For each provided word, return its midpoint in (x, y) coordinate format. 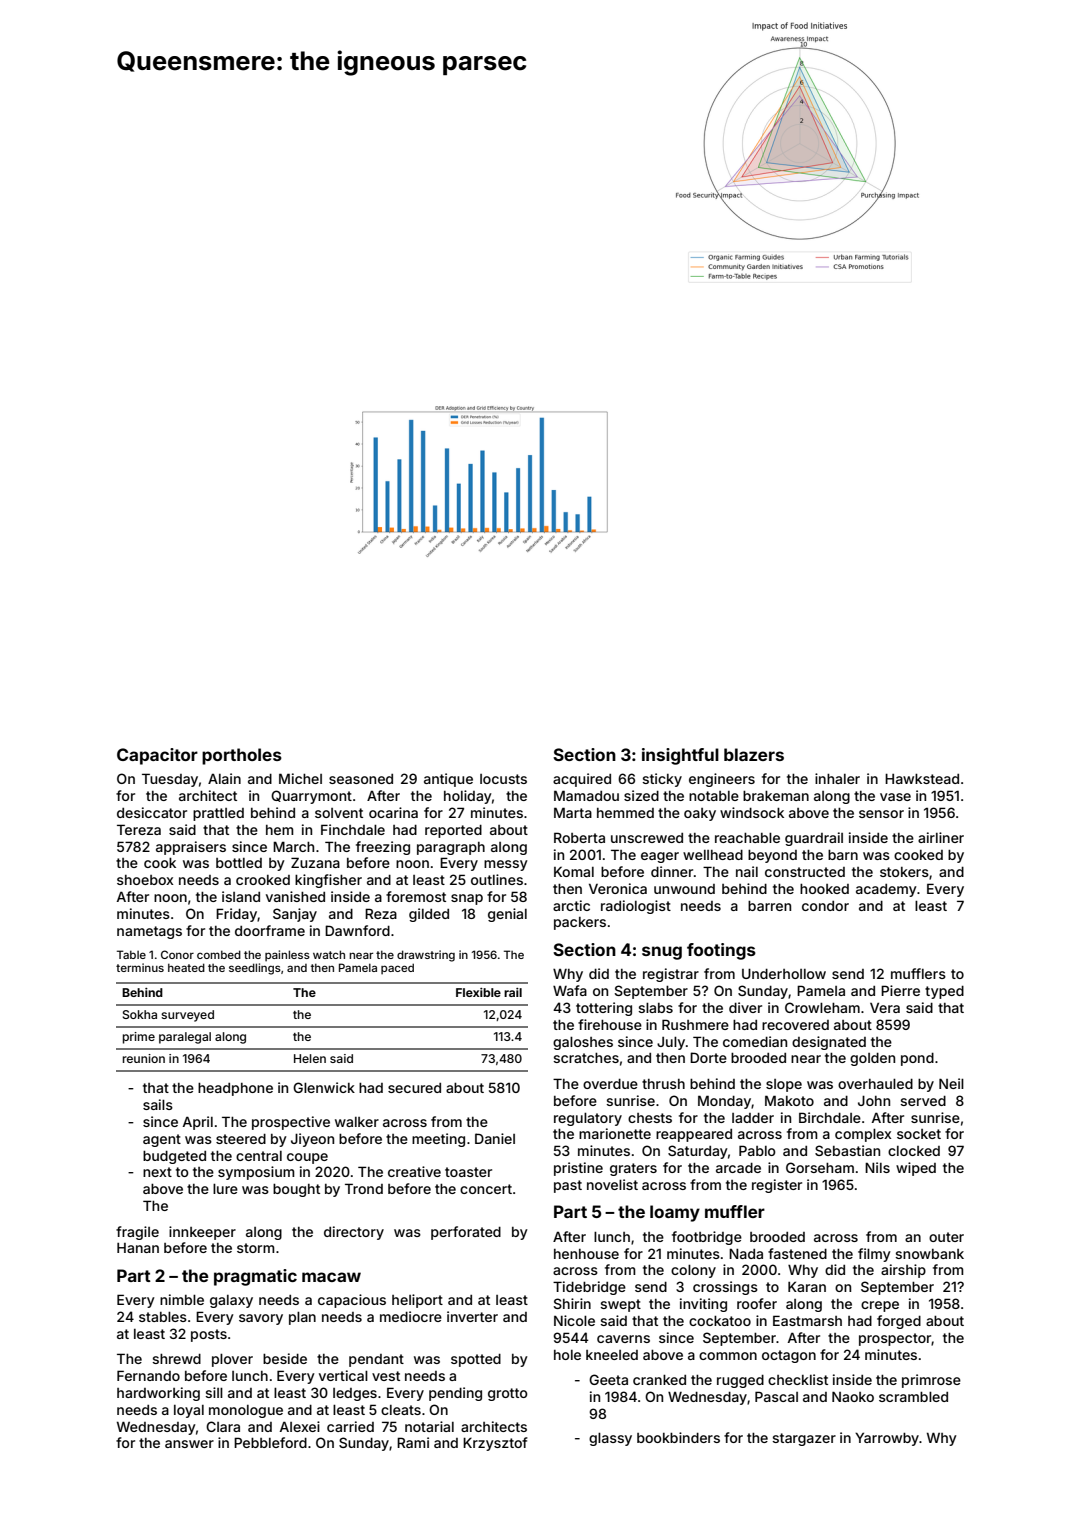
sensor (881, 814)
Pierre (900, 990)
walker (357, 1122)
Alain (224, 778)
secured (414, 1088)
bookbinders (678, 1437)
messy (506, 865)
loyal (189, 1411)
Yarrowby (887, 1439)
